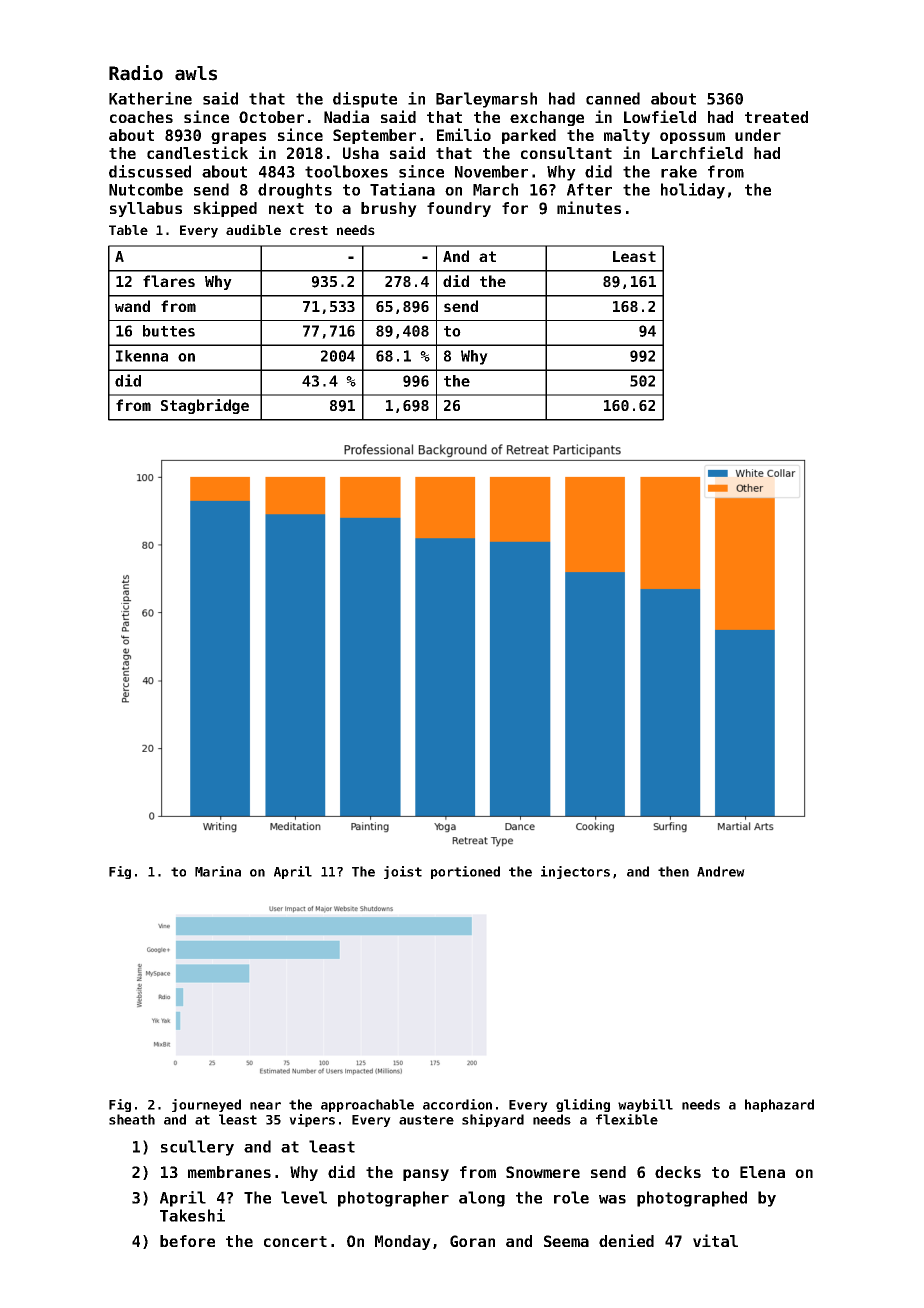 This image has height=1308, width=924. I want to click on photographed, so click(692, 1199).
